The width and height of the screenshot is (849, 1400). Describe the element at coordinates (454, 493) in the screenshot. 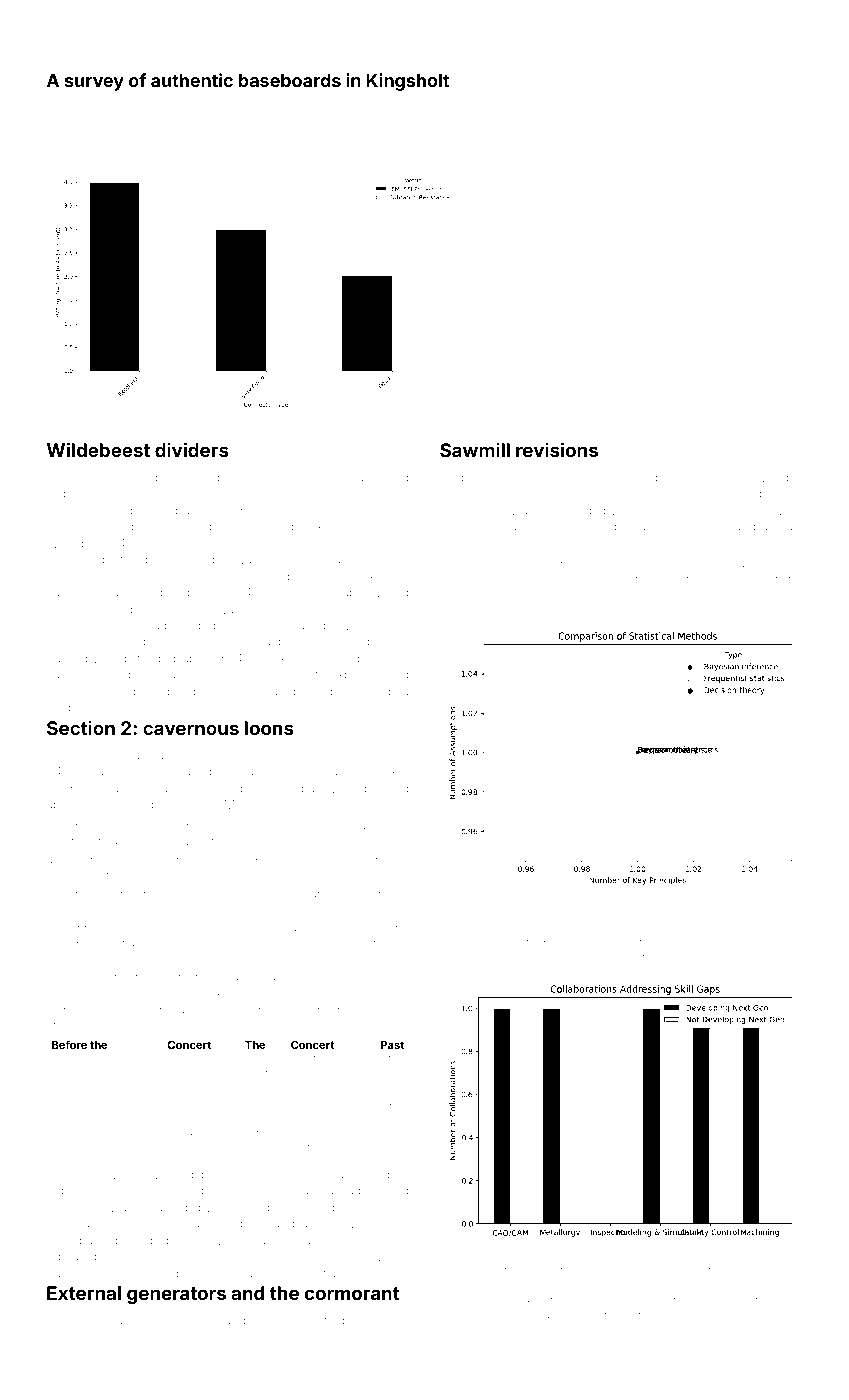

I see `close` at that location.
